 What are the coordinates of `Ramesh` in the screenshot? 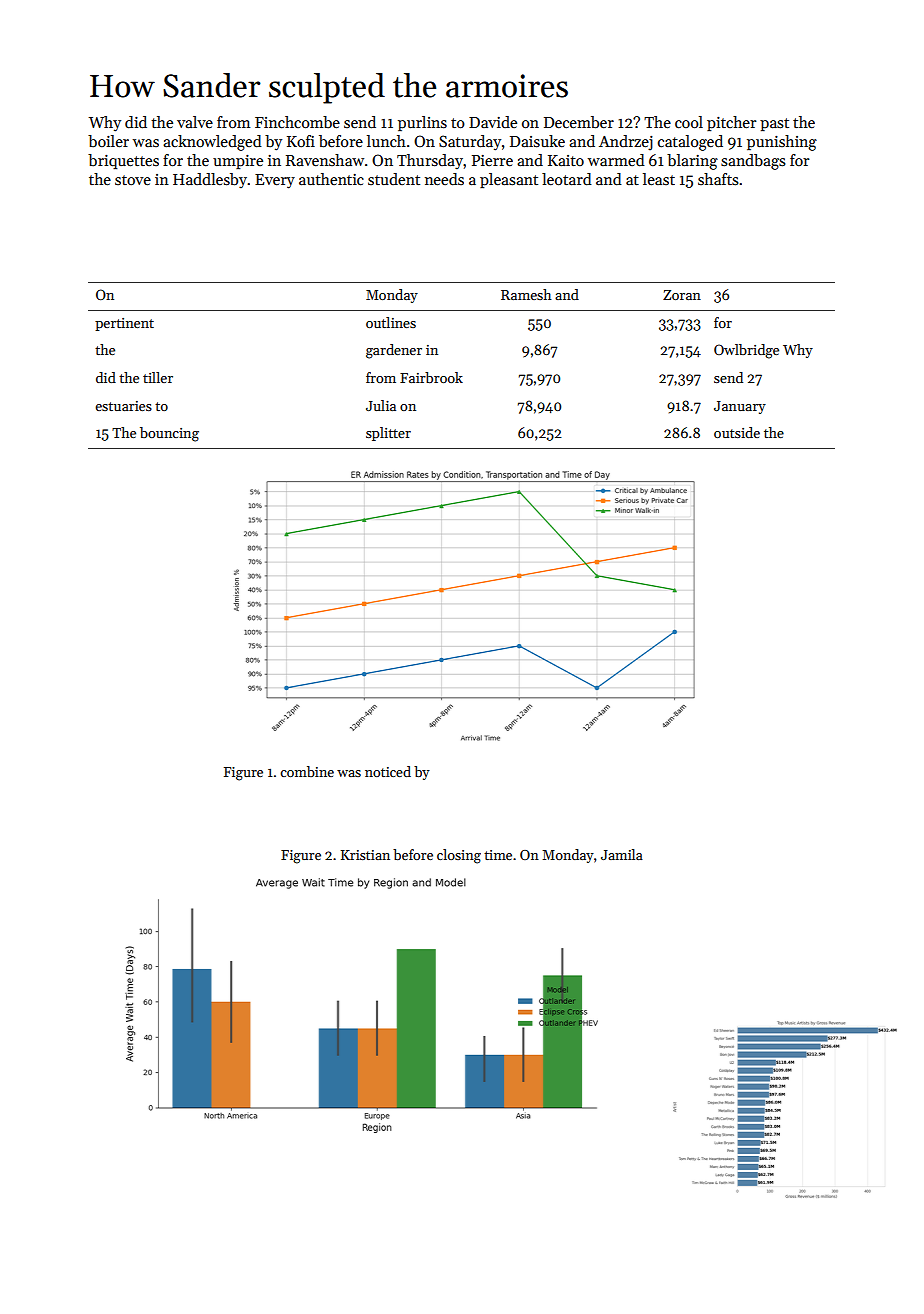 It's located at (526, 294).
